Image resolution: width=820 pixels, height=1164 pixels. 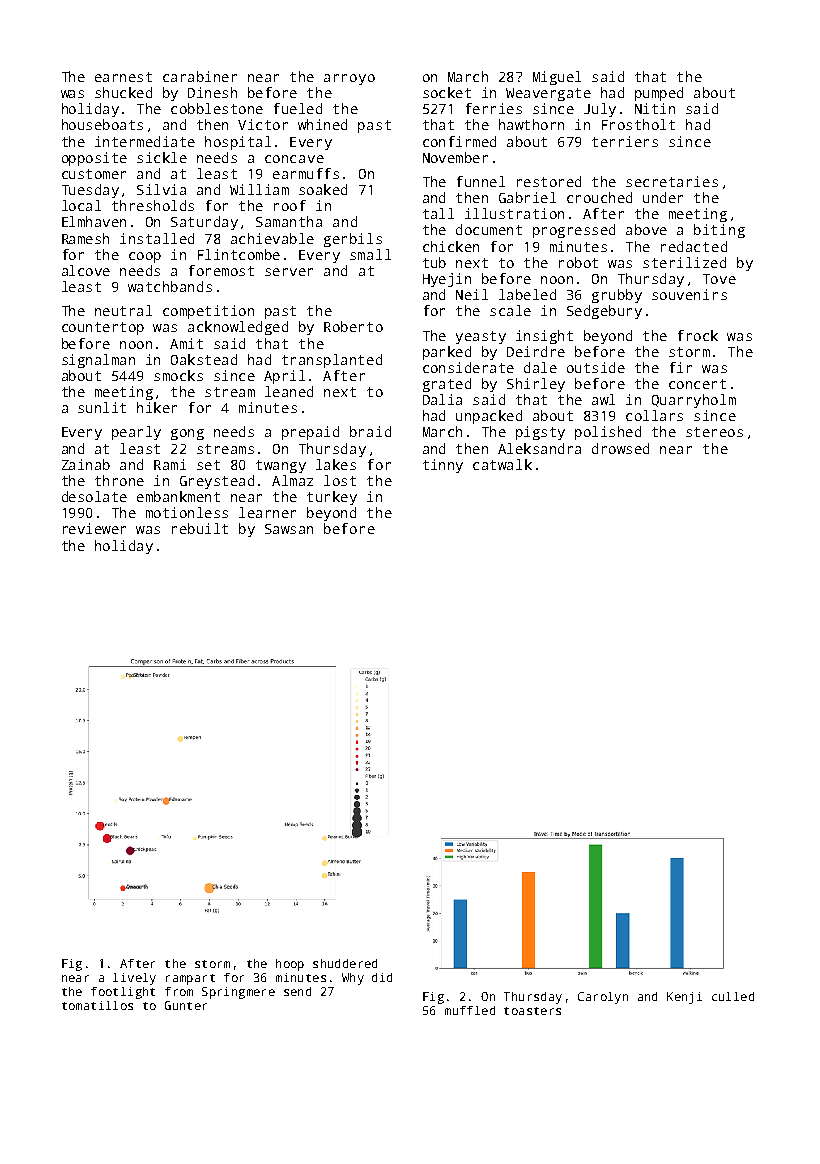 I want to click on funnel, so click(x=481, y=181).
